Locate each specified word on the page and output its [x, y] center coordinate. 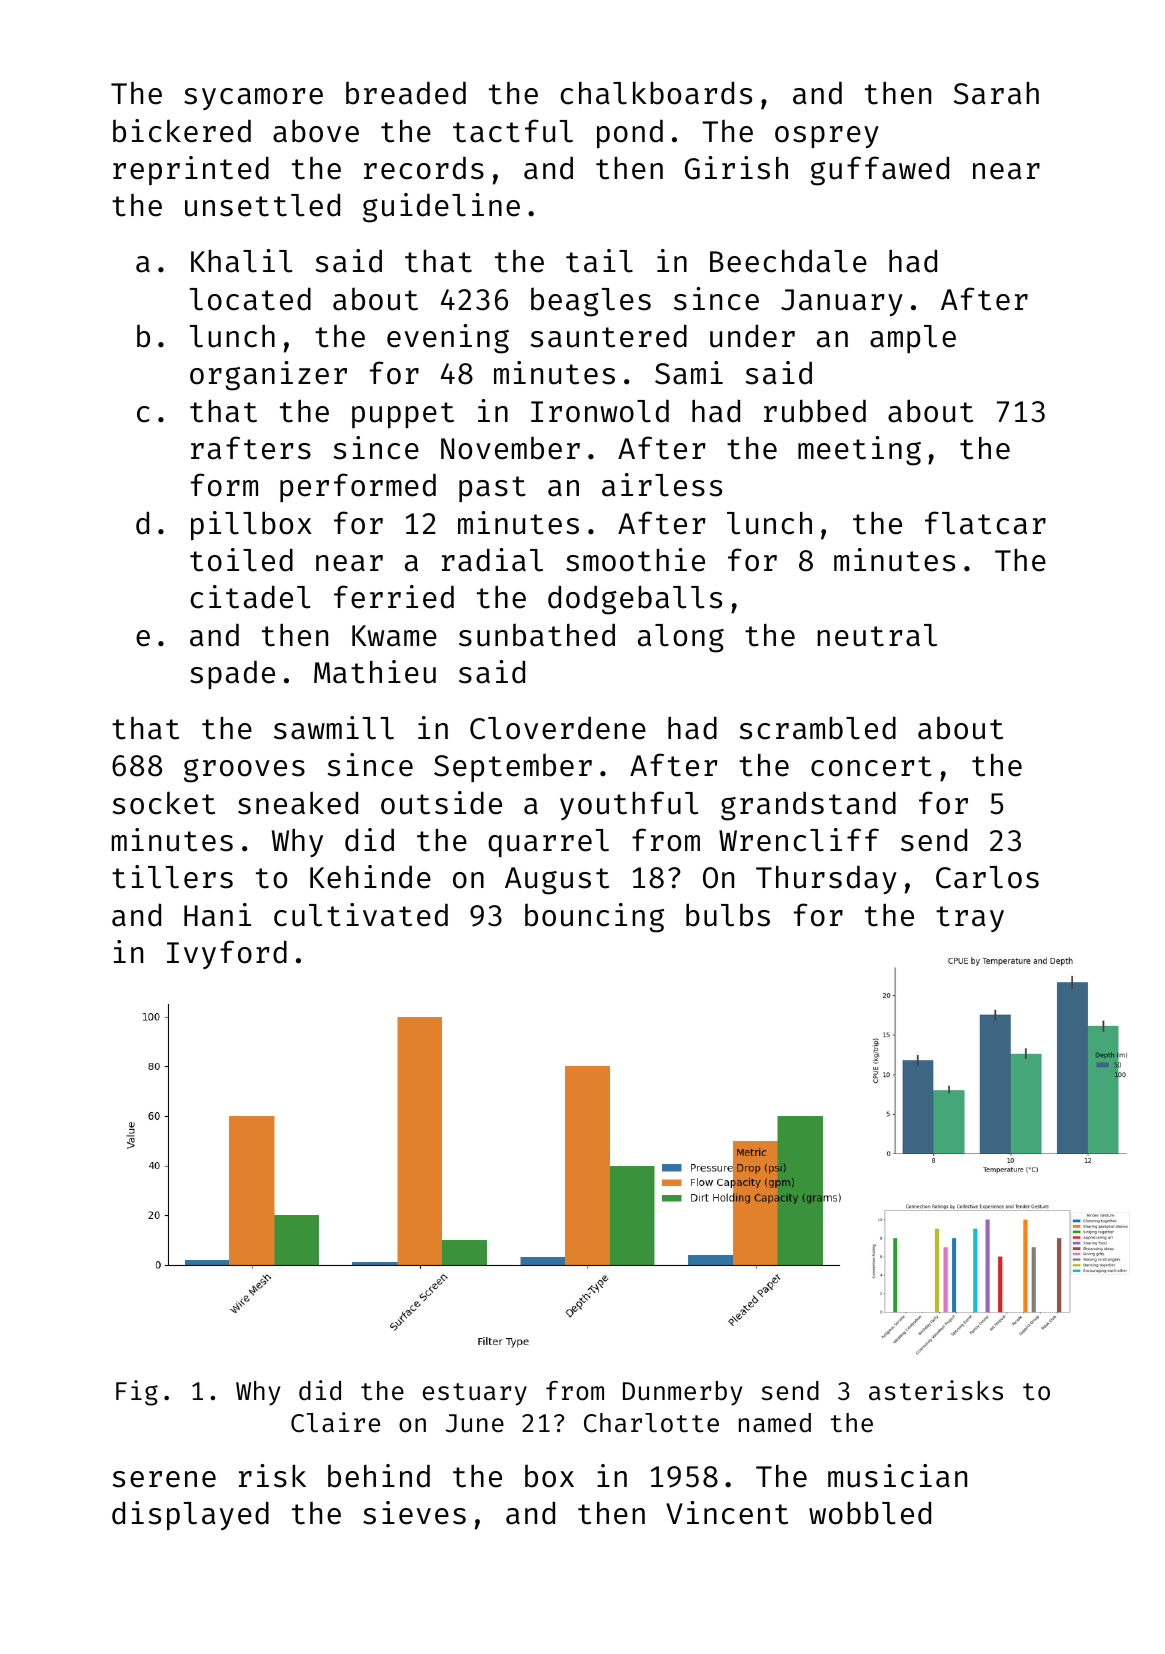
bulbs [728, 915]
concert [871, 766]
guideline [441, 208]
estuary [475, 1394]
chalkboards [656, 93]
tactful [513, 131]
